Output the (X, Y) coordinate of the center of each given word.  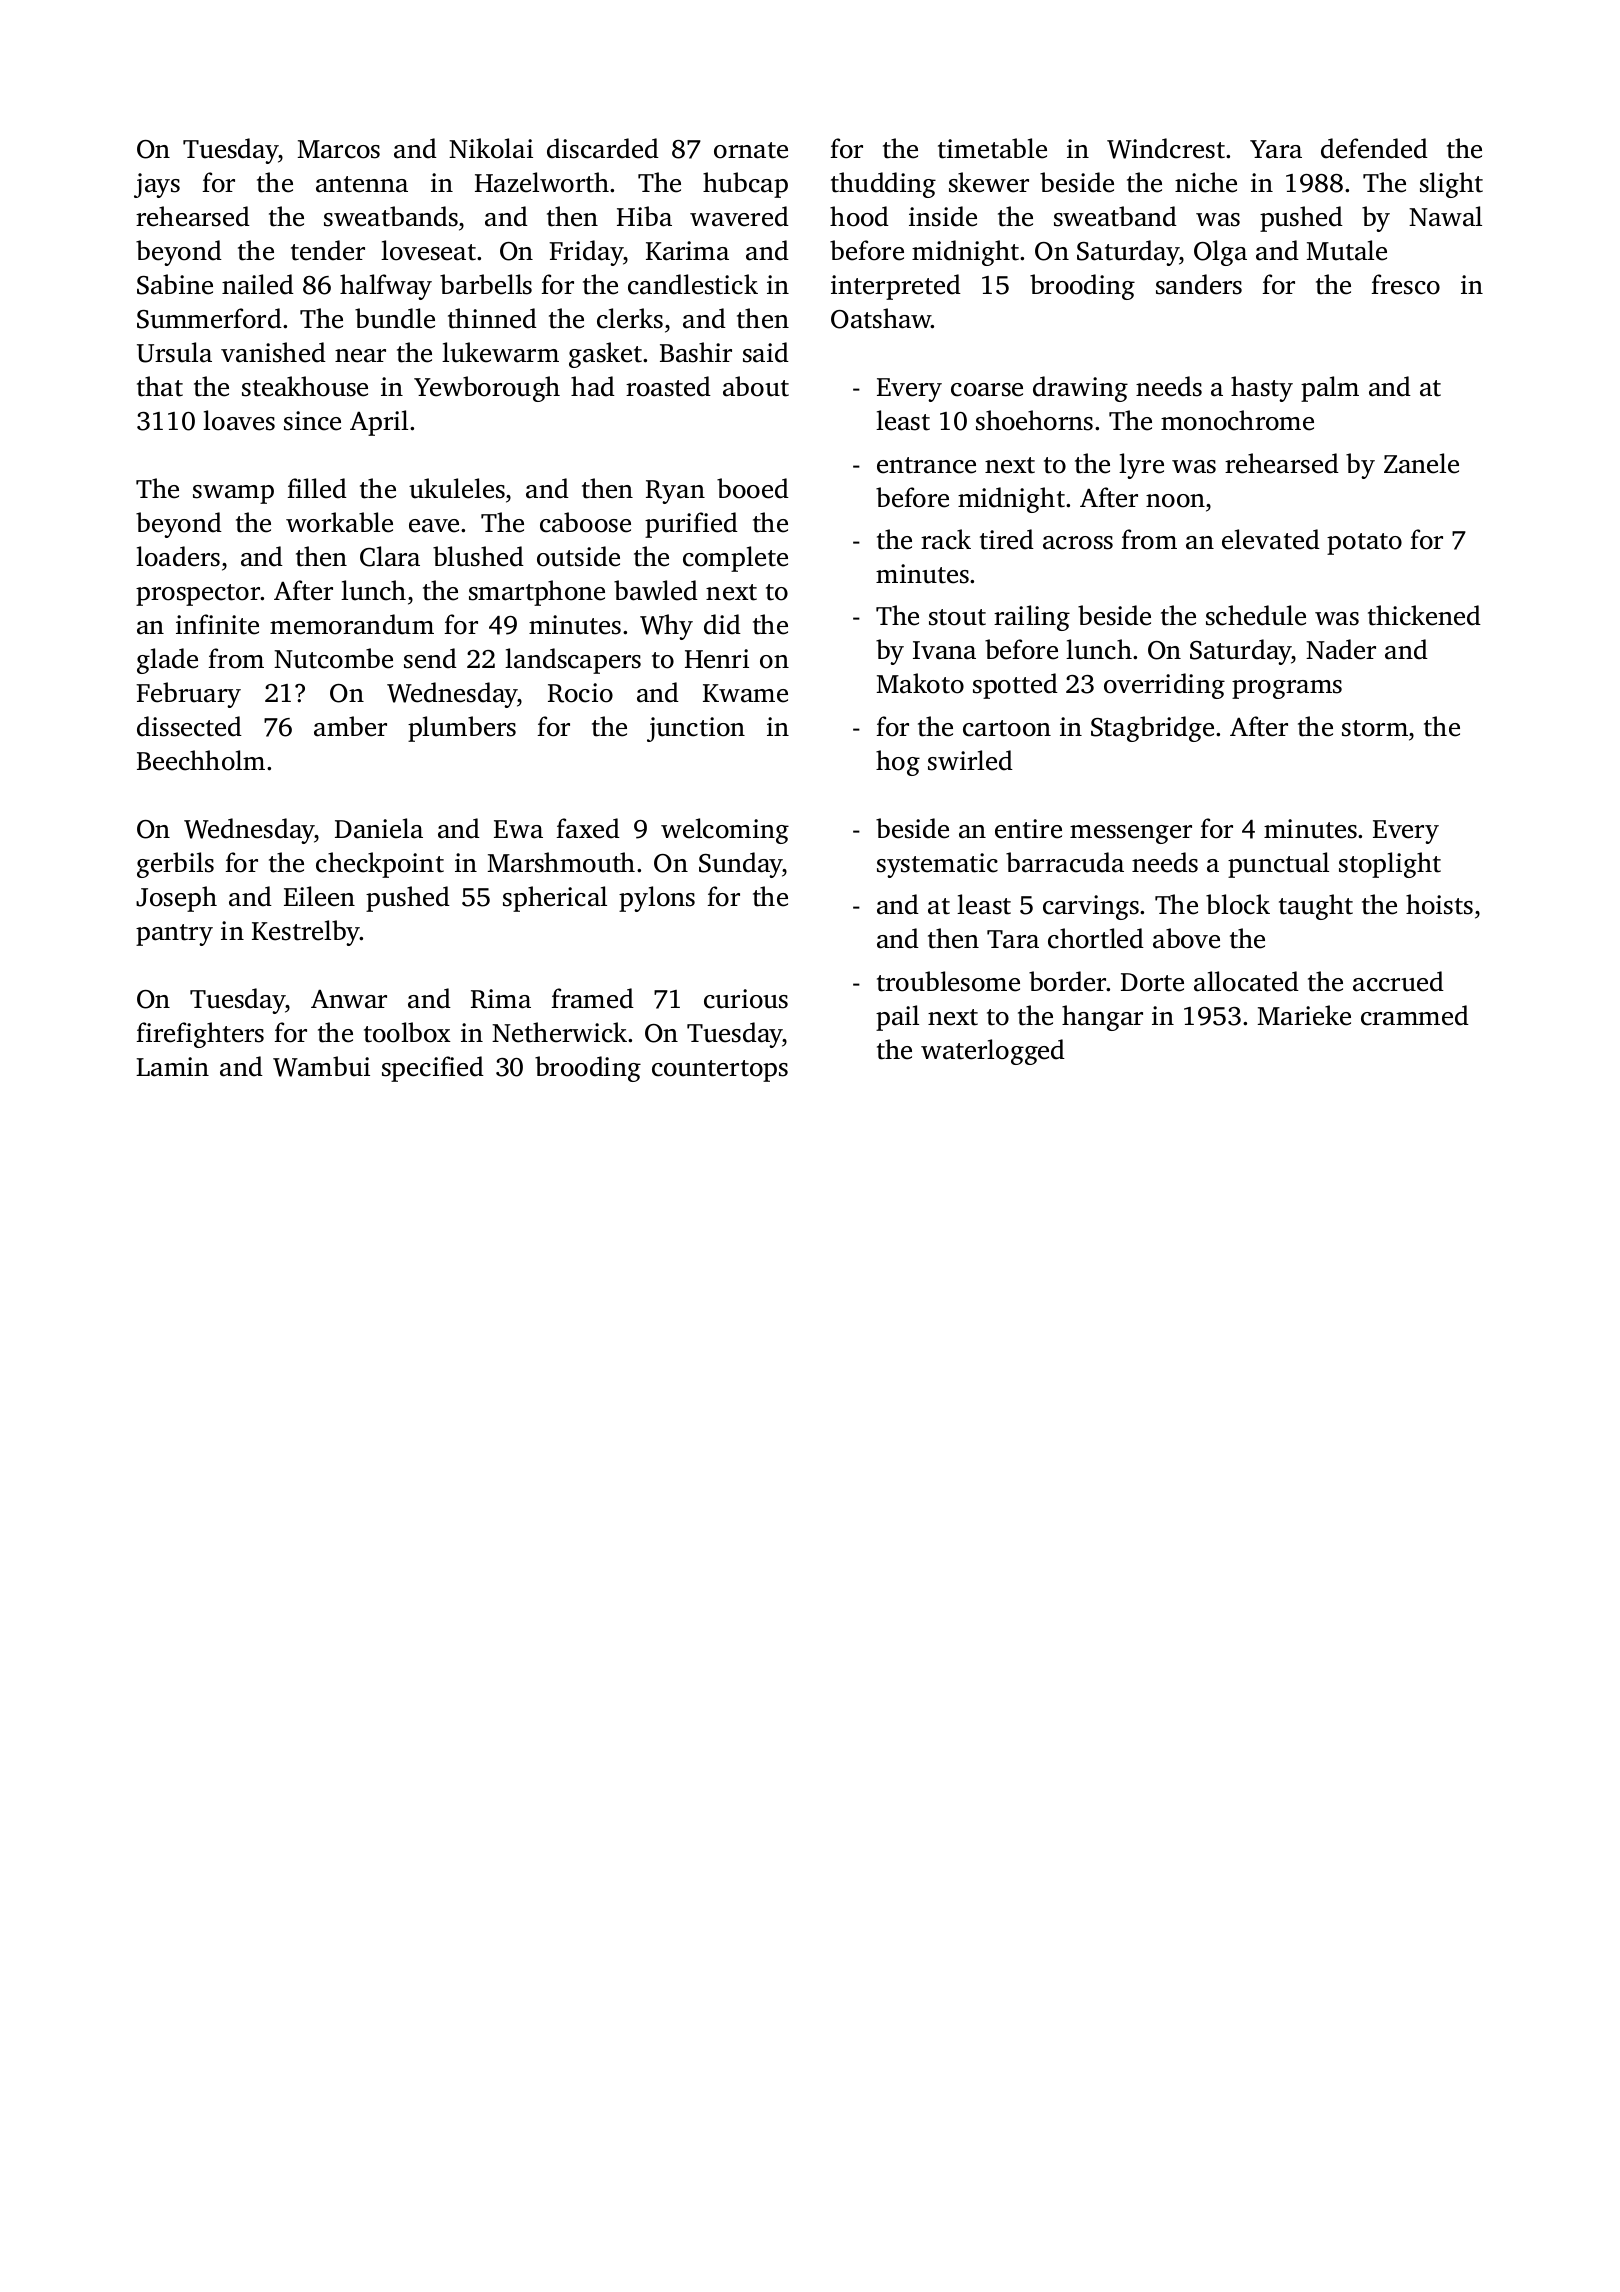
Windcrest (1166, 148)
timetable (992, 148)
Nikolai (491, 148)
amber (350, 726)
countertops (720, 1071)
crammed (1415, 1015)
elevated (1271, 539)
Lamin (172, 1067)
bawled (656, 590)
